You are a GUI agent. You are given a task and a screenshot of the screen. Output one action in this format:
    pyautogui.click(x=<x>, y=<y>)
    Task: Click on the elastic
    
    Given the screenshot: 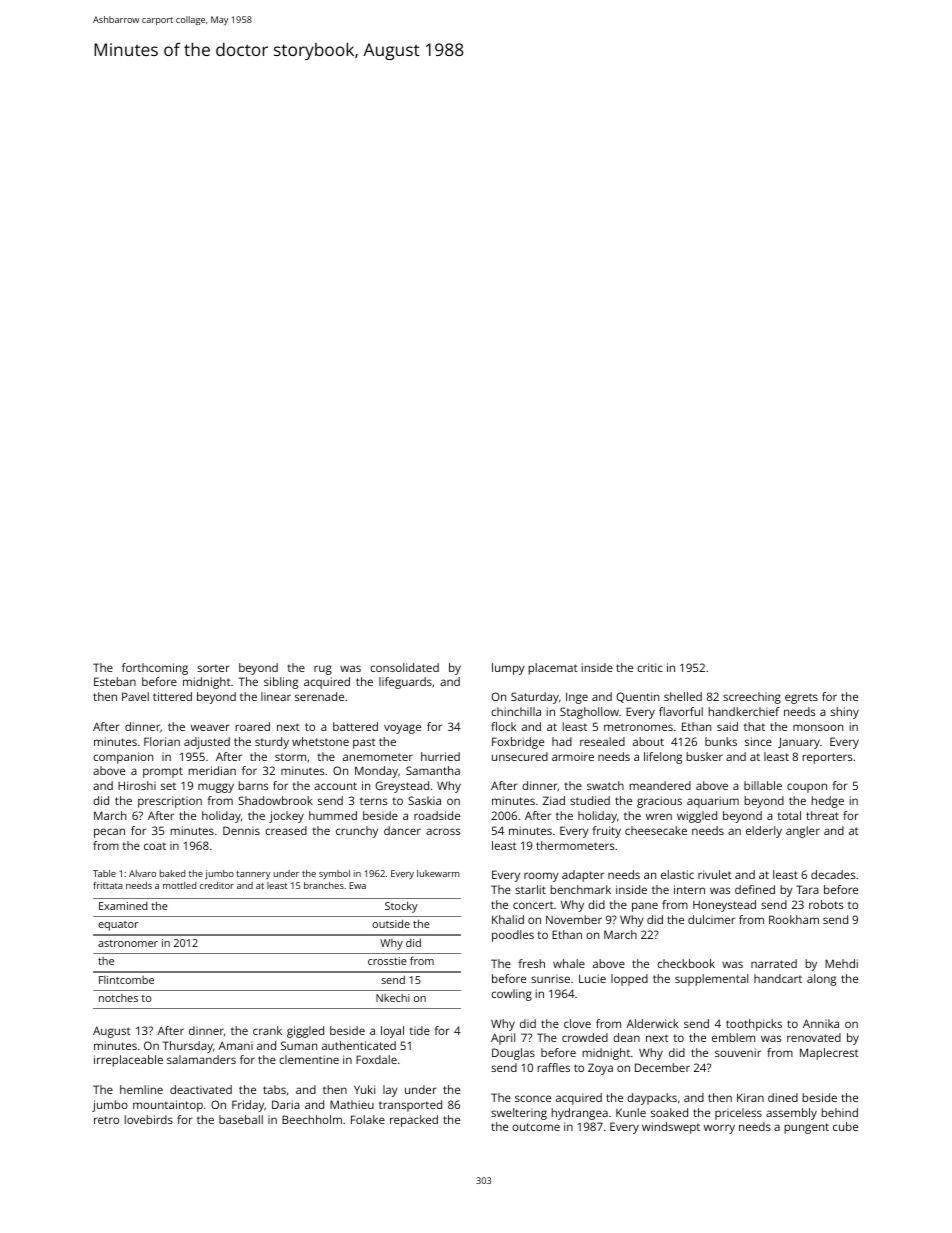 What is the action you would take?
    pyautogui.click(x=677, y=874)
